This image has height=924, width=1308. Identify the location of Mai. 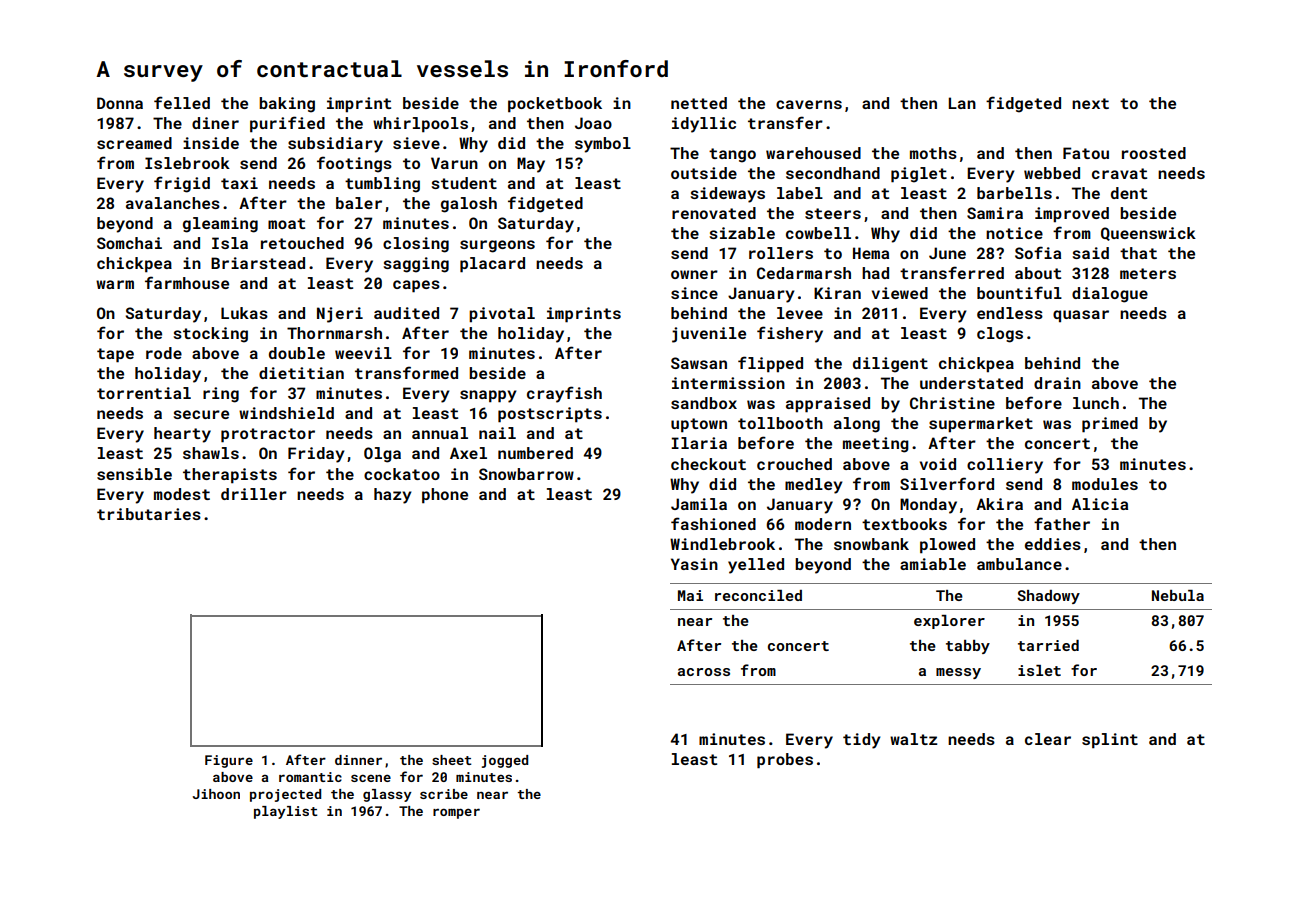
(690, 595).
